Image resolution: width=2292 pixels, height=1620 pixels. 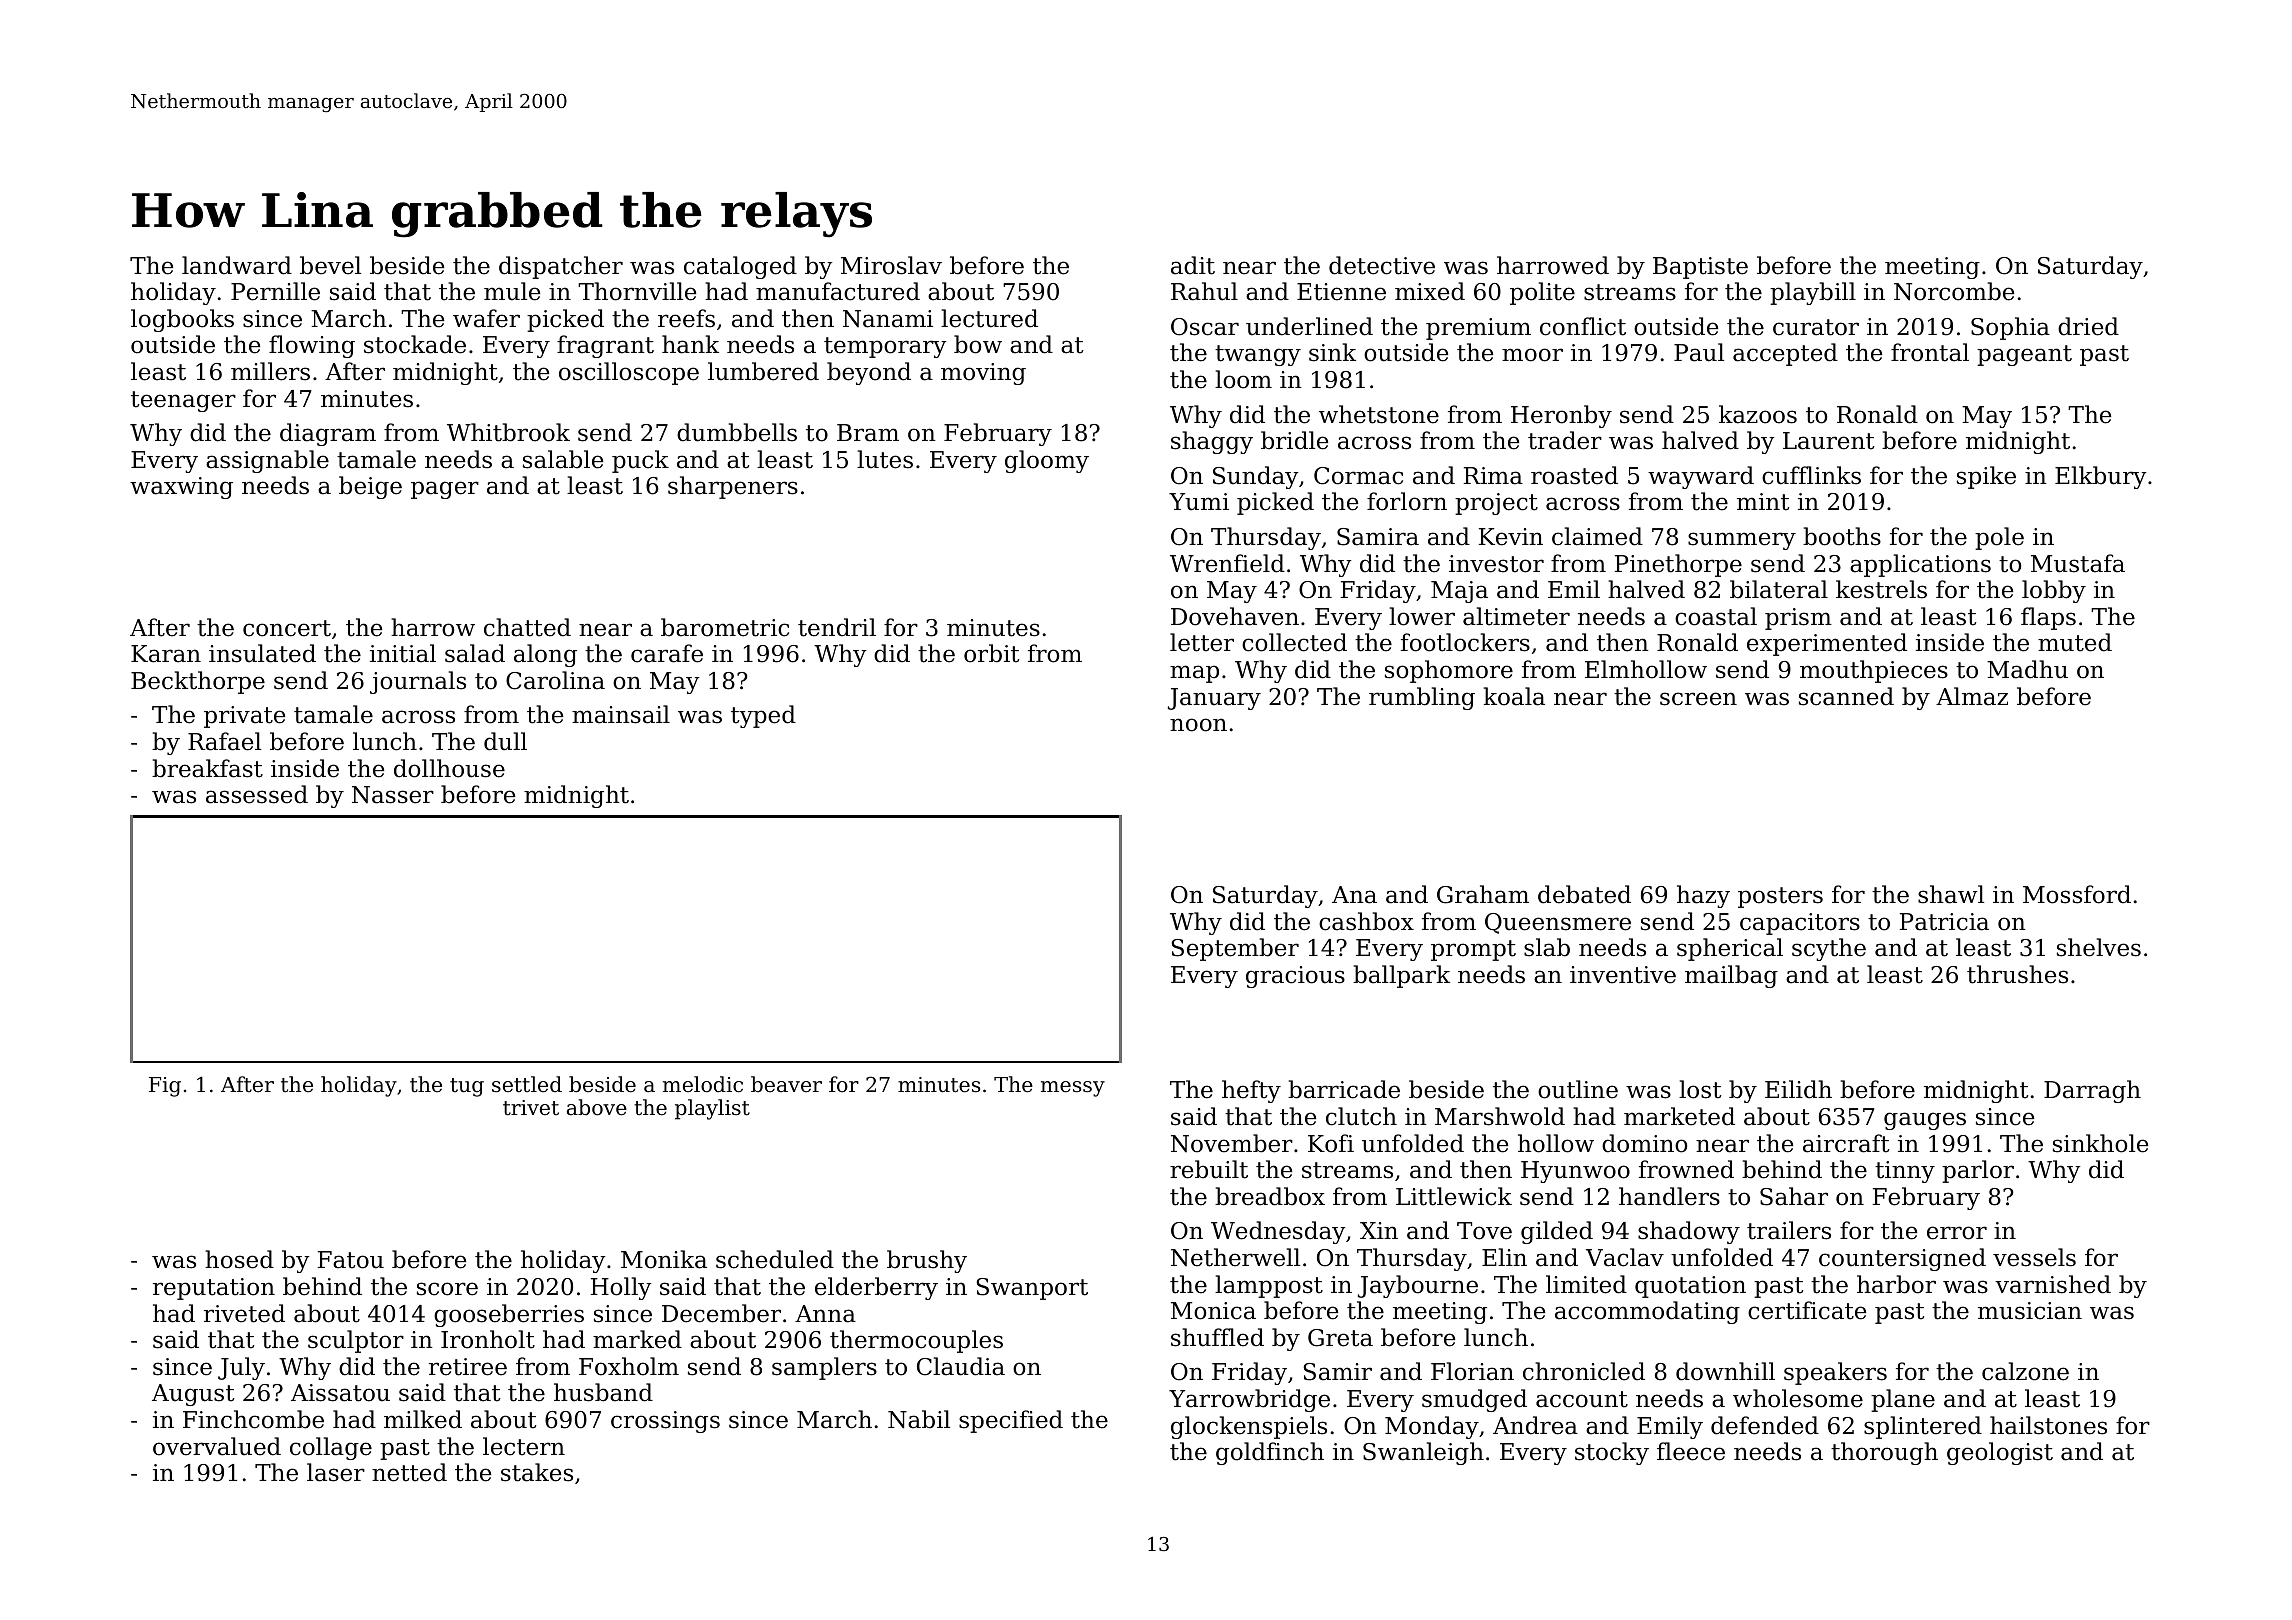 What do you see at coordinates (1418, 1286) in the page?
I see `Jaybourne` at bounding box center [1418, 1286].
